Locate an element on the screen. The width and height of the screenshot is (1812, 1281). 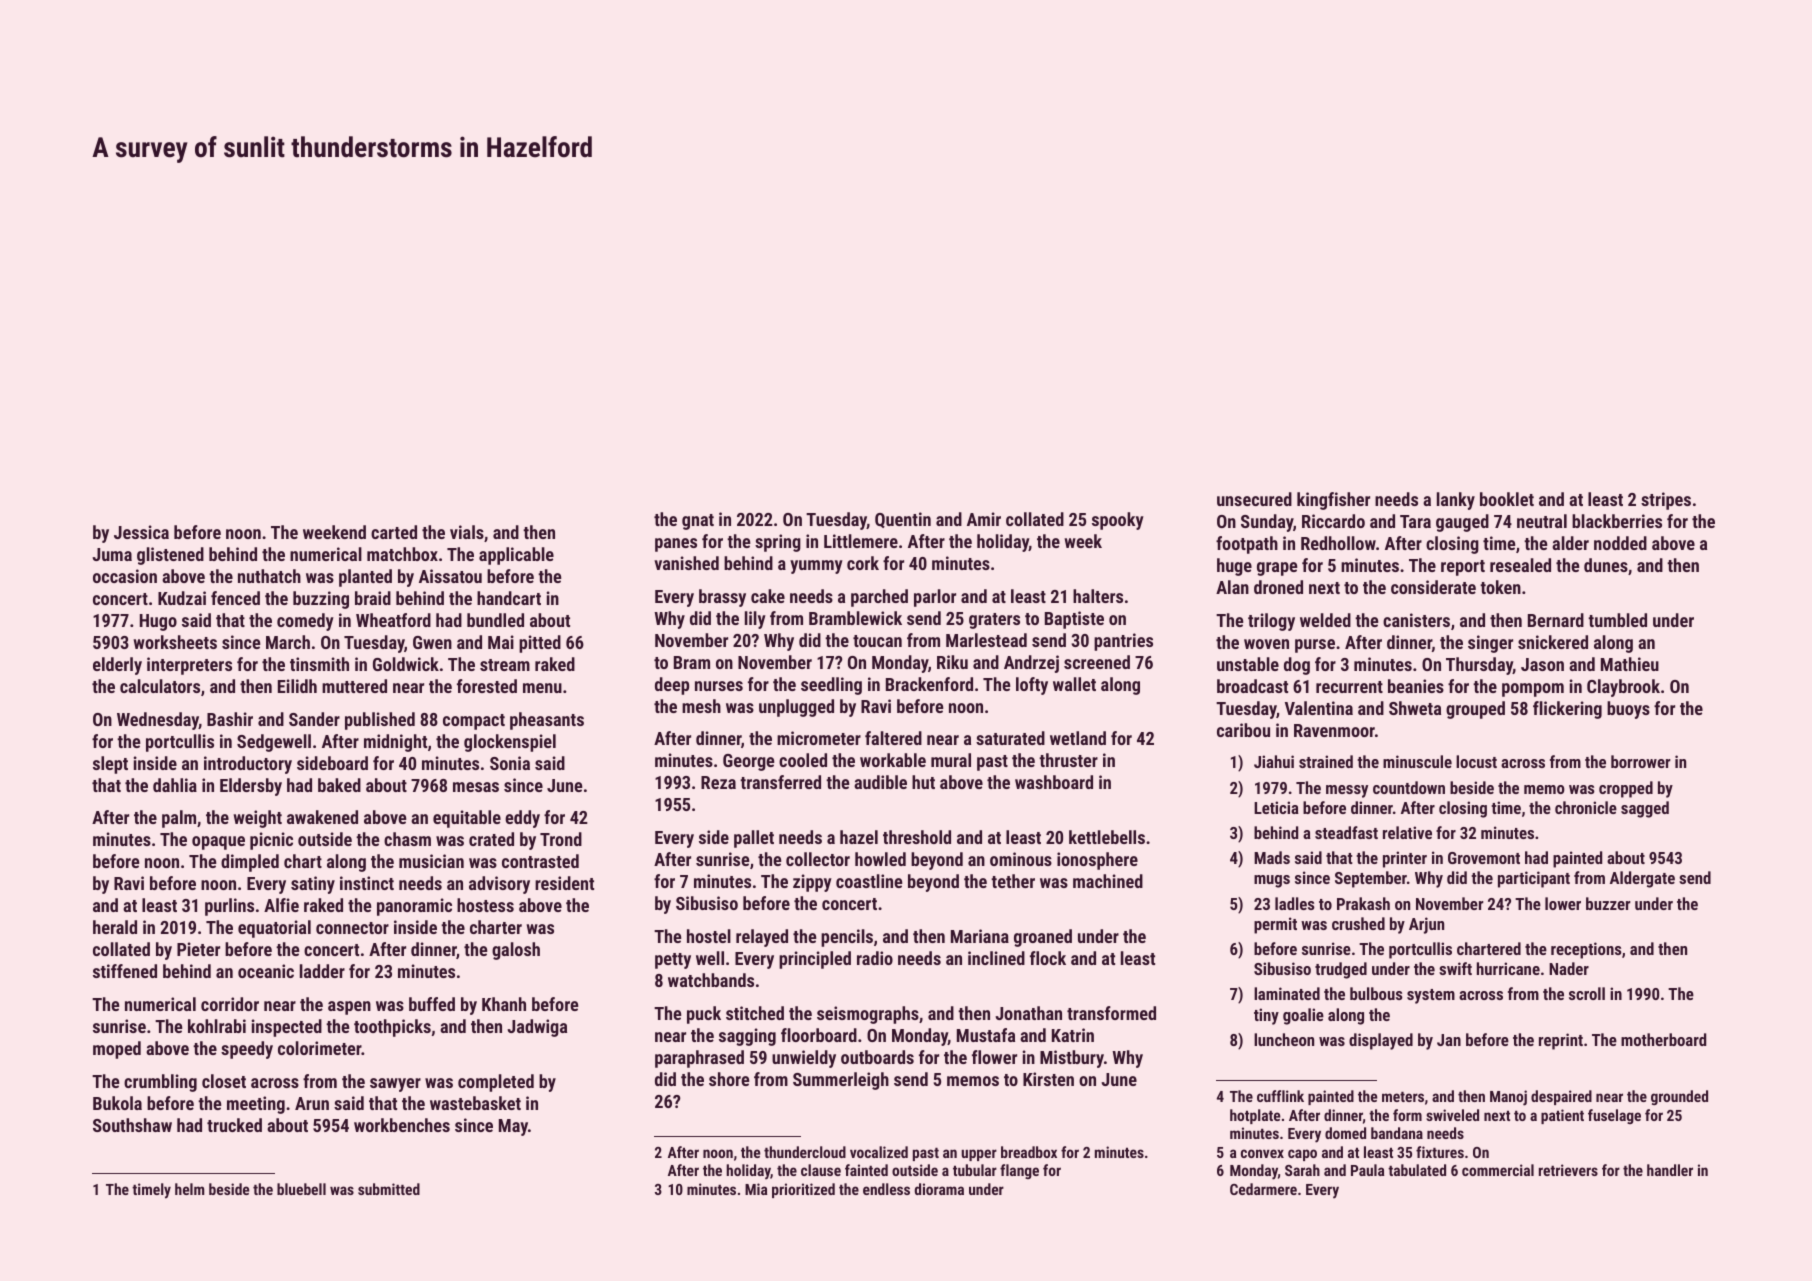
flock is located at coordinates (1048, 958).
